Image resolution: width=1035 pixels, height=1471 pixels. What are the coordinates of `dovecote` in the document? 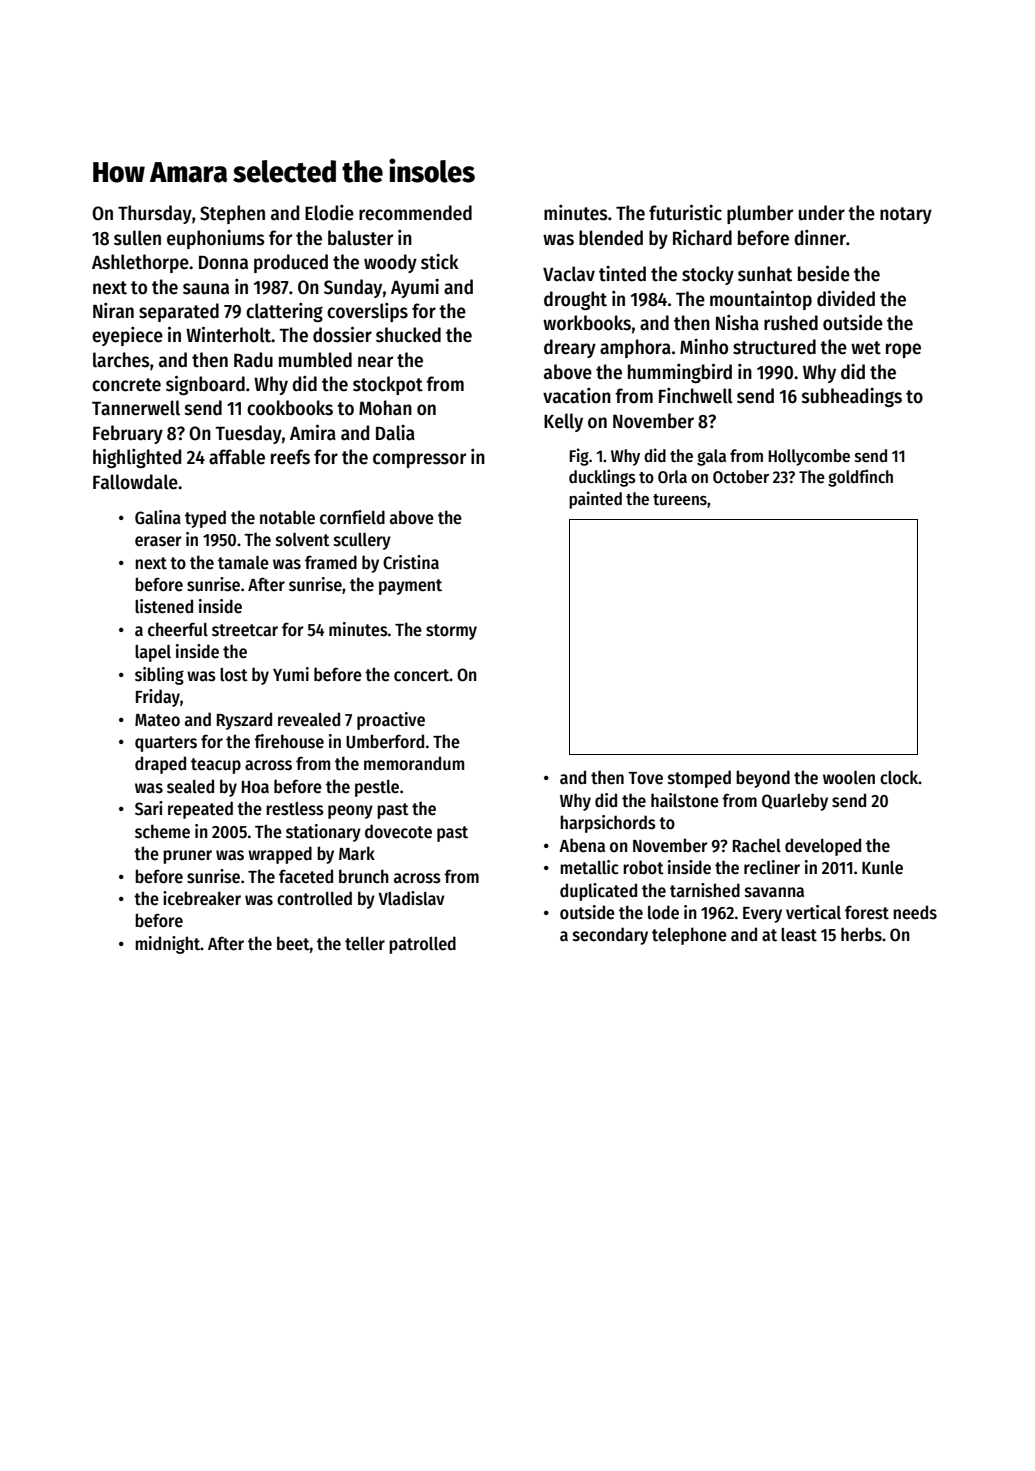 It's located at (398, 831).
